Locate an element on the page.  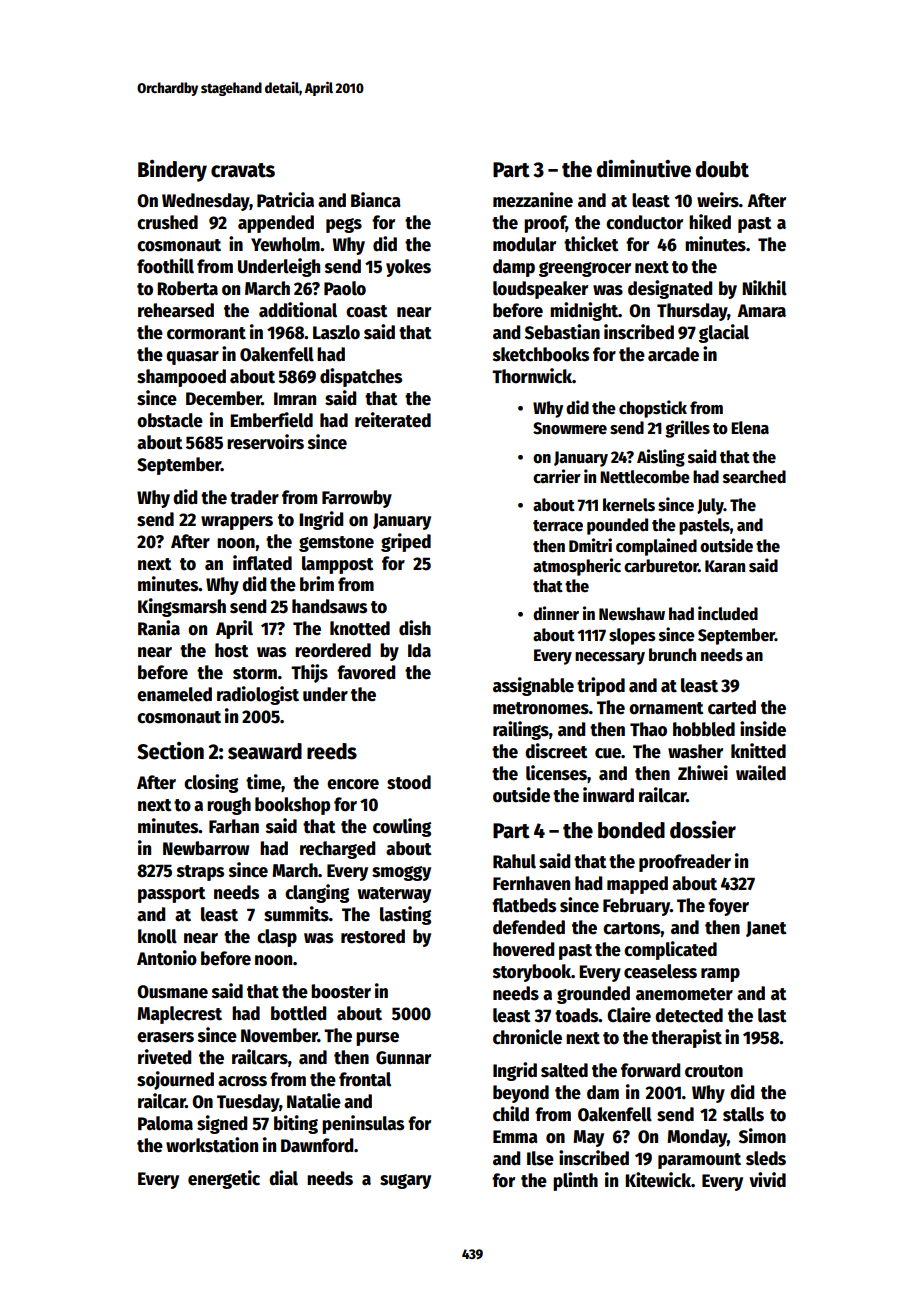
Paloma is located at coordinates (165, 1123).
